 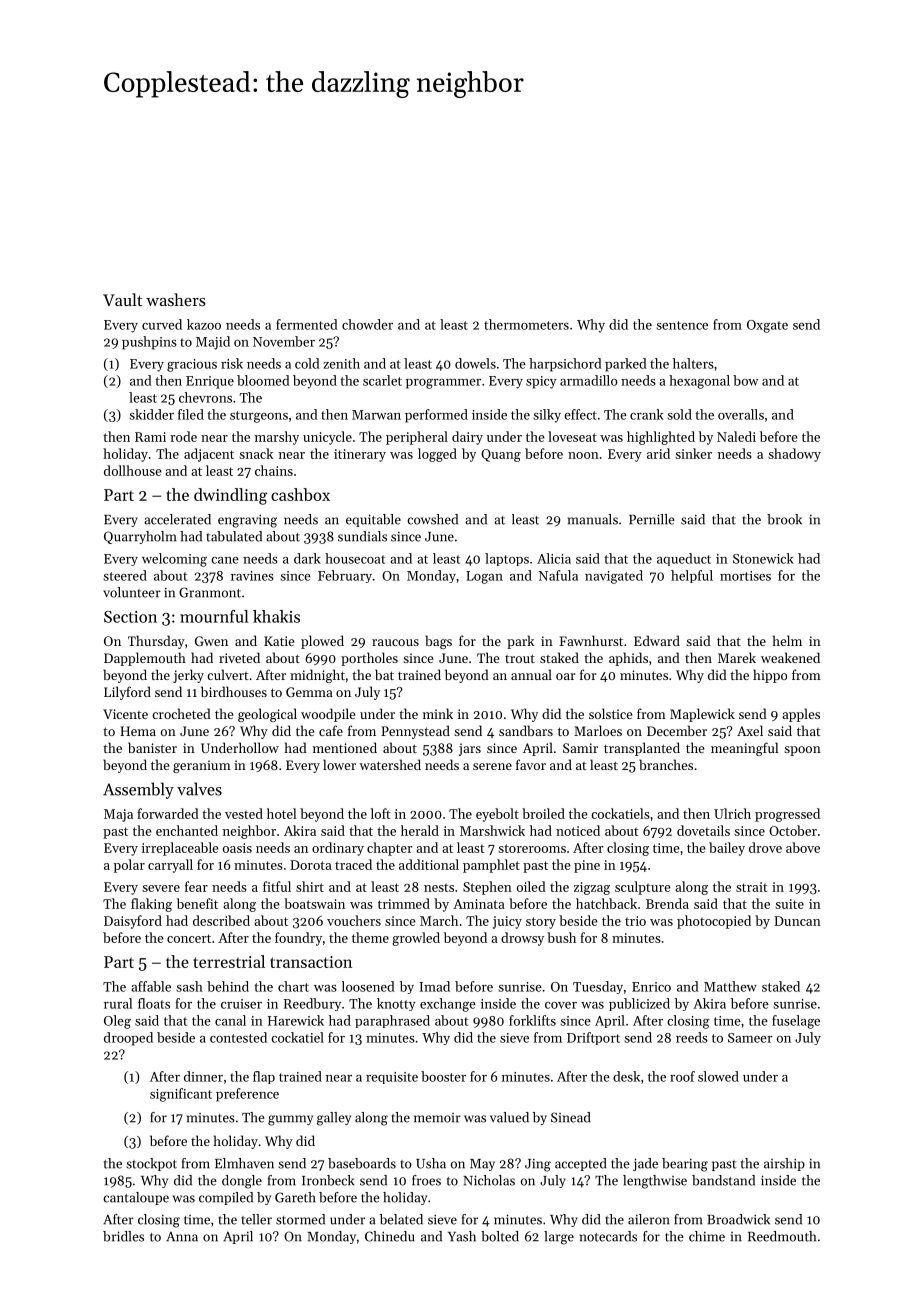 I want to click on Maja, so click(x=118, y=815).
